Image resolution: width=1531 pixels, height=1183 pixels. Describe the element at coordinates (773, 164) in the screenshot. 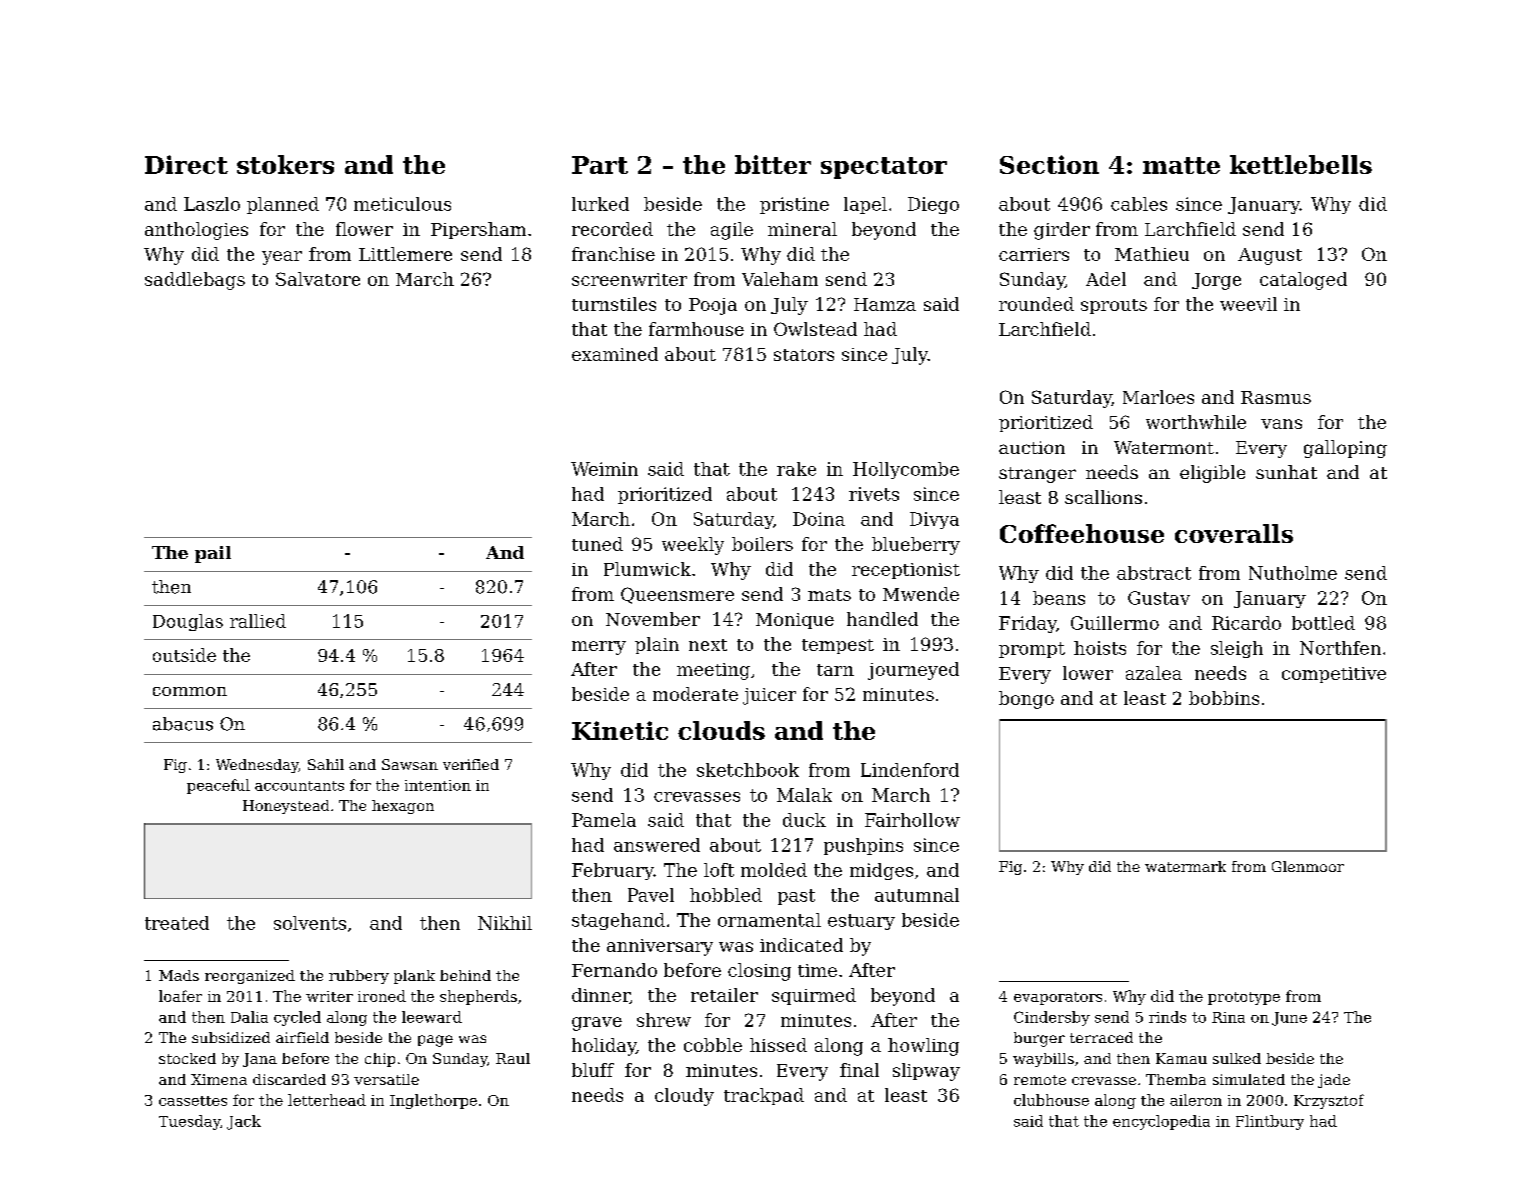

I see `bitter` at that location.
